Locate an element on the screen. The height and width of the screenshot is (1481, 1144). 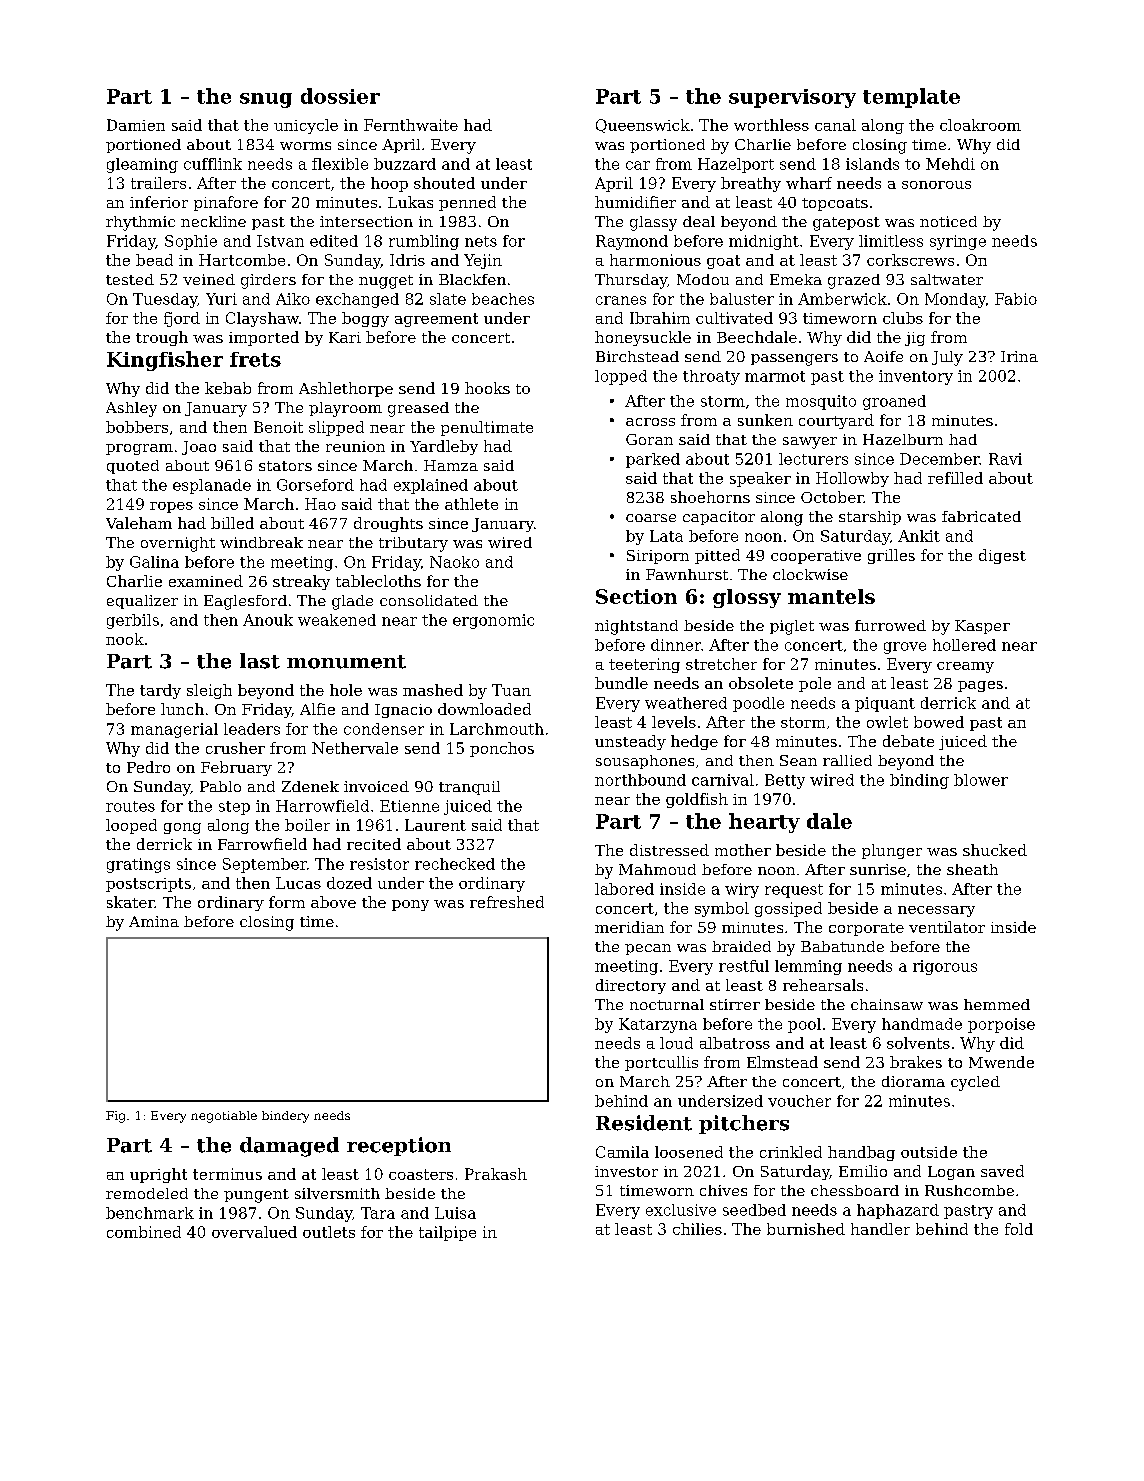
snug is located at coordinates (266, 100).
